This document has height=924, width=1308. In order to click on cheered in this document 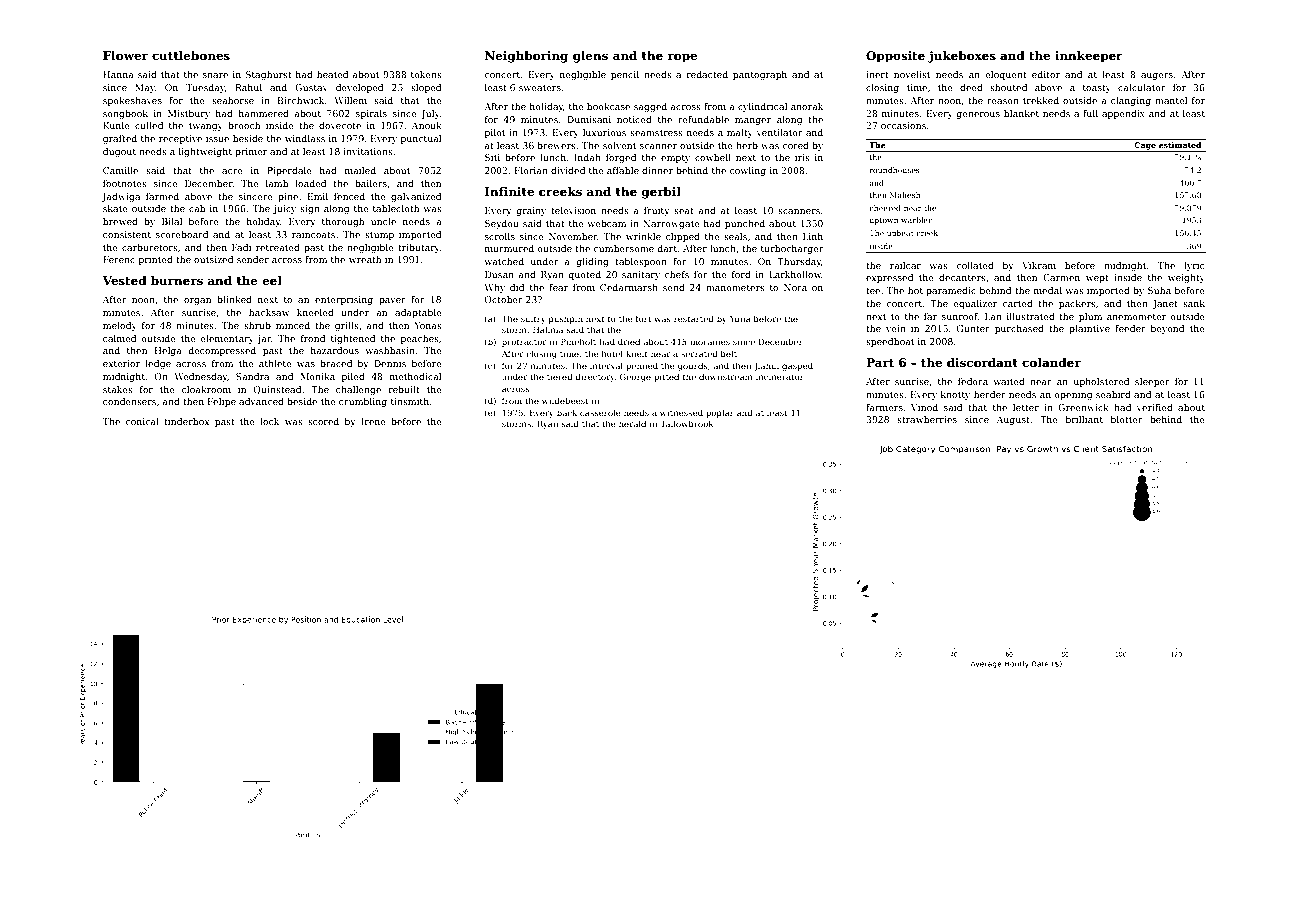, I will do `click(885, 208)`.
